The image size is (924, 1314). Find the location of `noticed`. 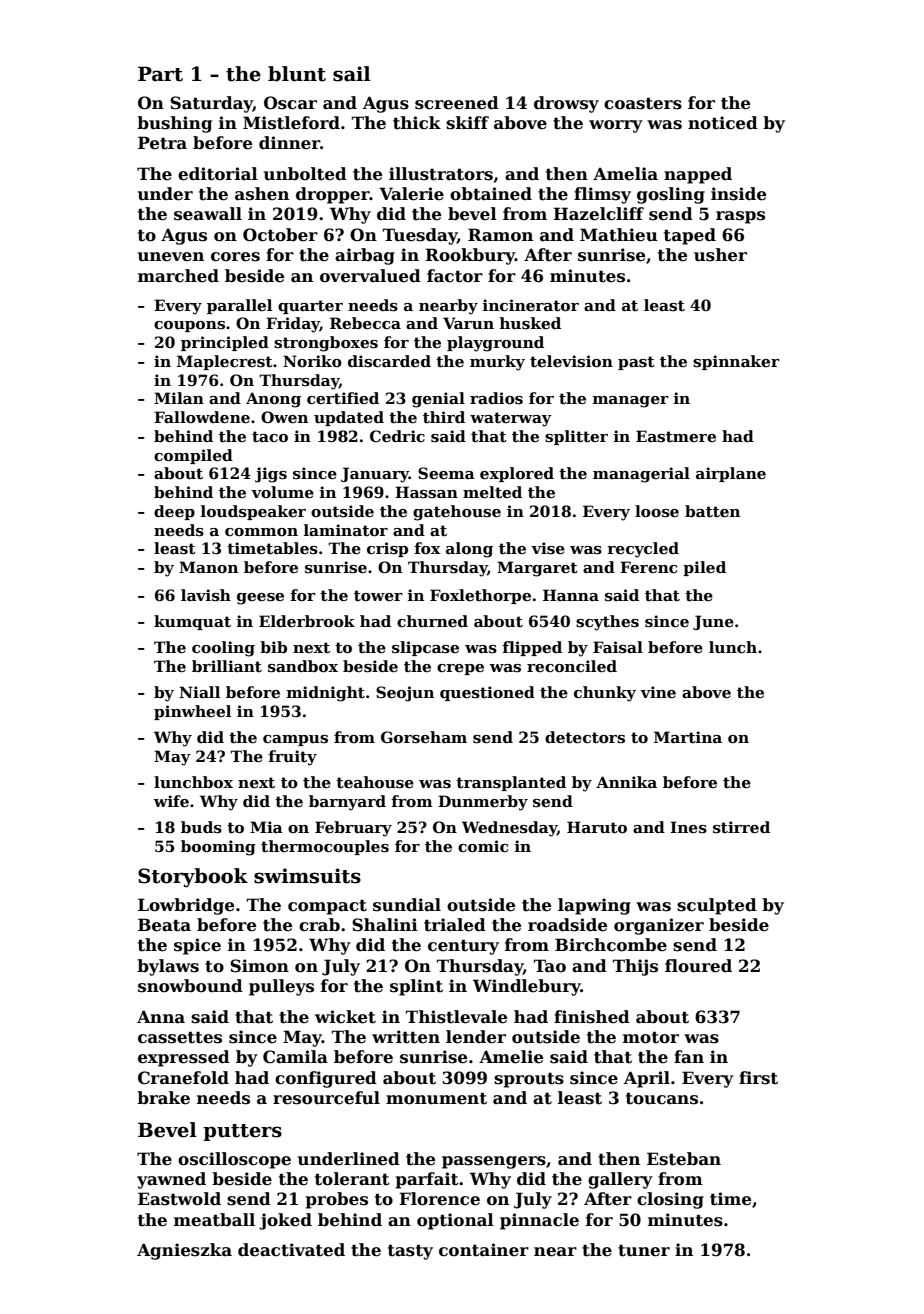

noticed is located at coordinates (723, 123).
